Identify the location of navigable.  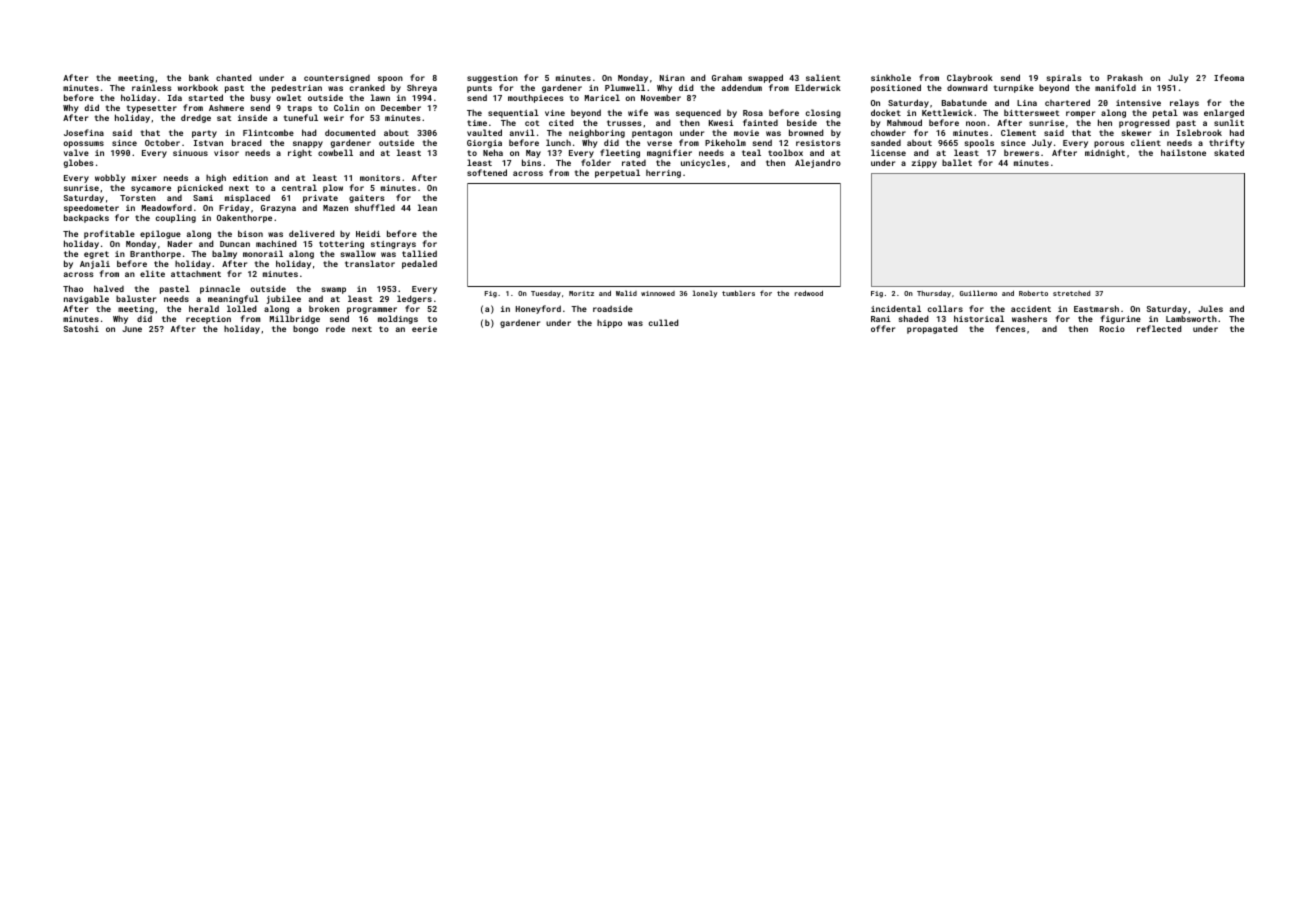
(86, 299).
